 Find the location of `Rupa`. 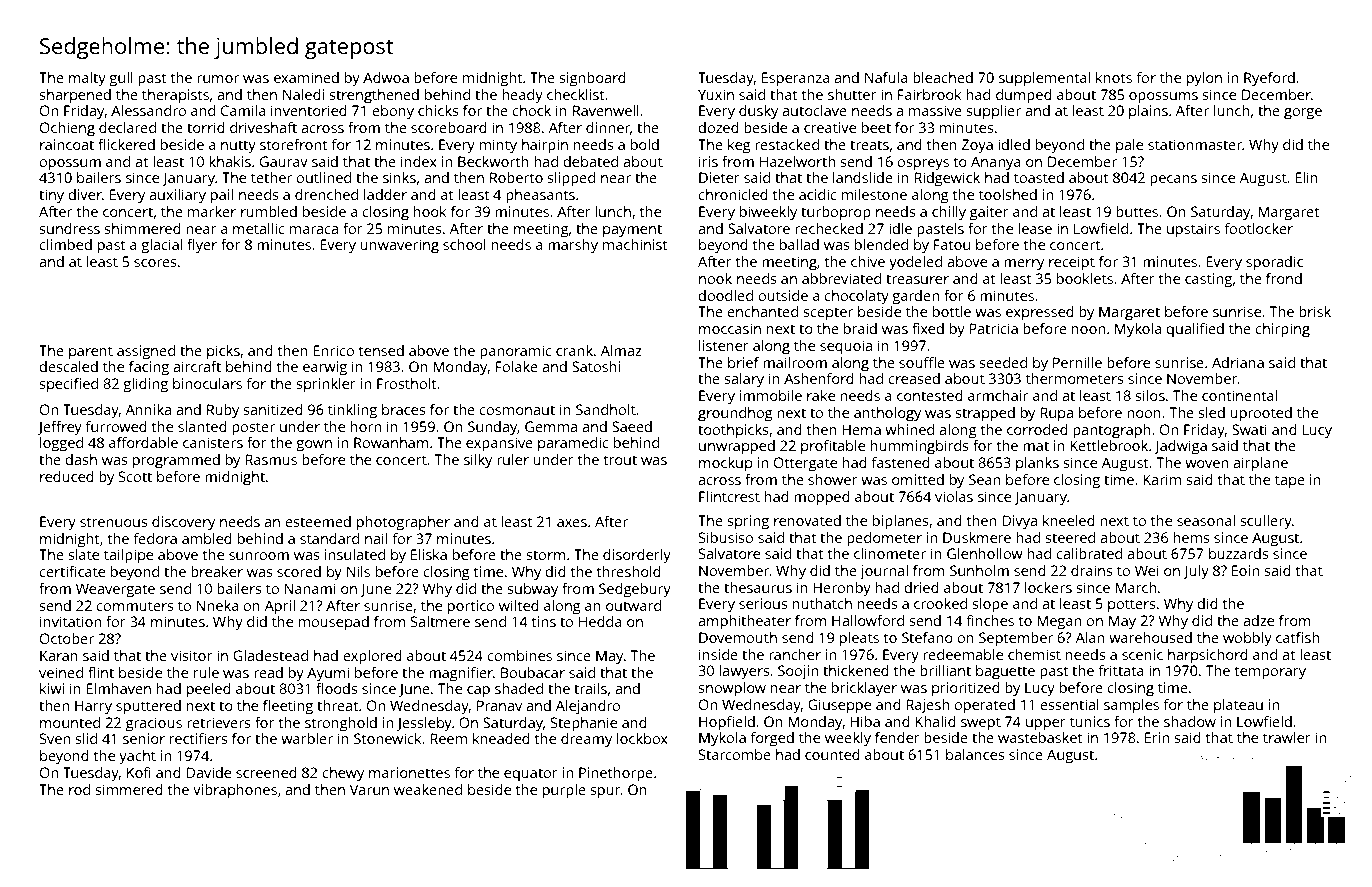

Rupa is located at coordinates (1056, 414).
